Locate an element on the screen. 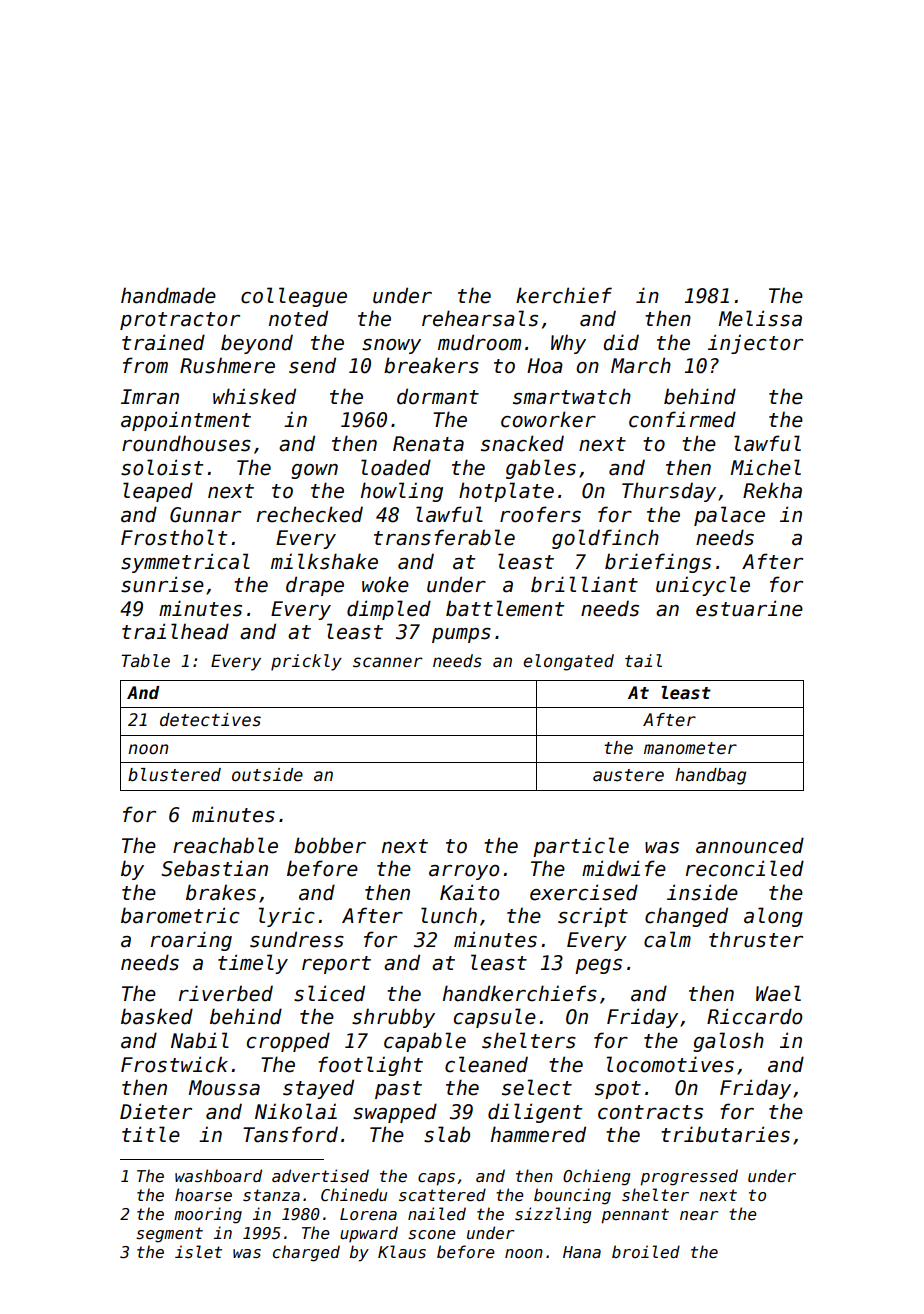  did is located at coordinates (621, 342).
